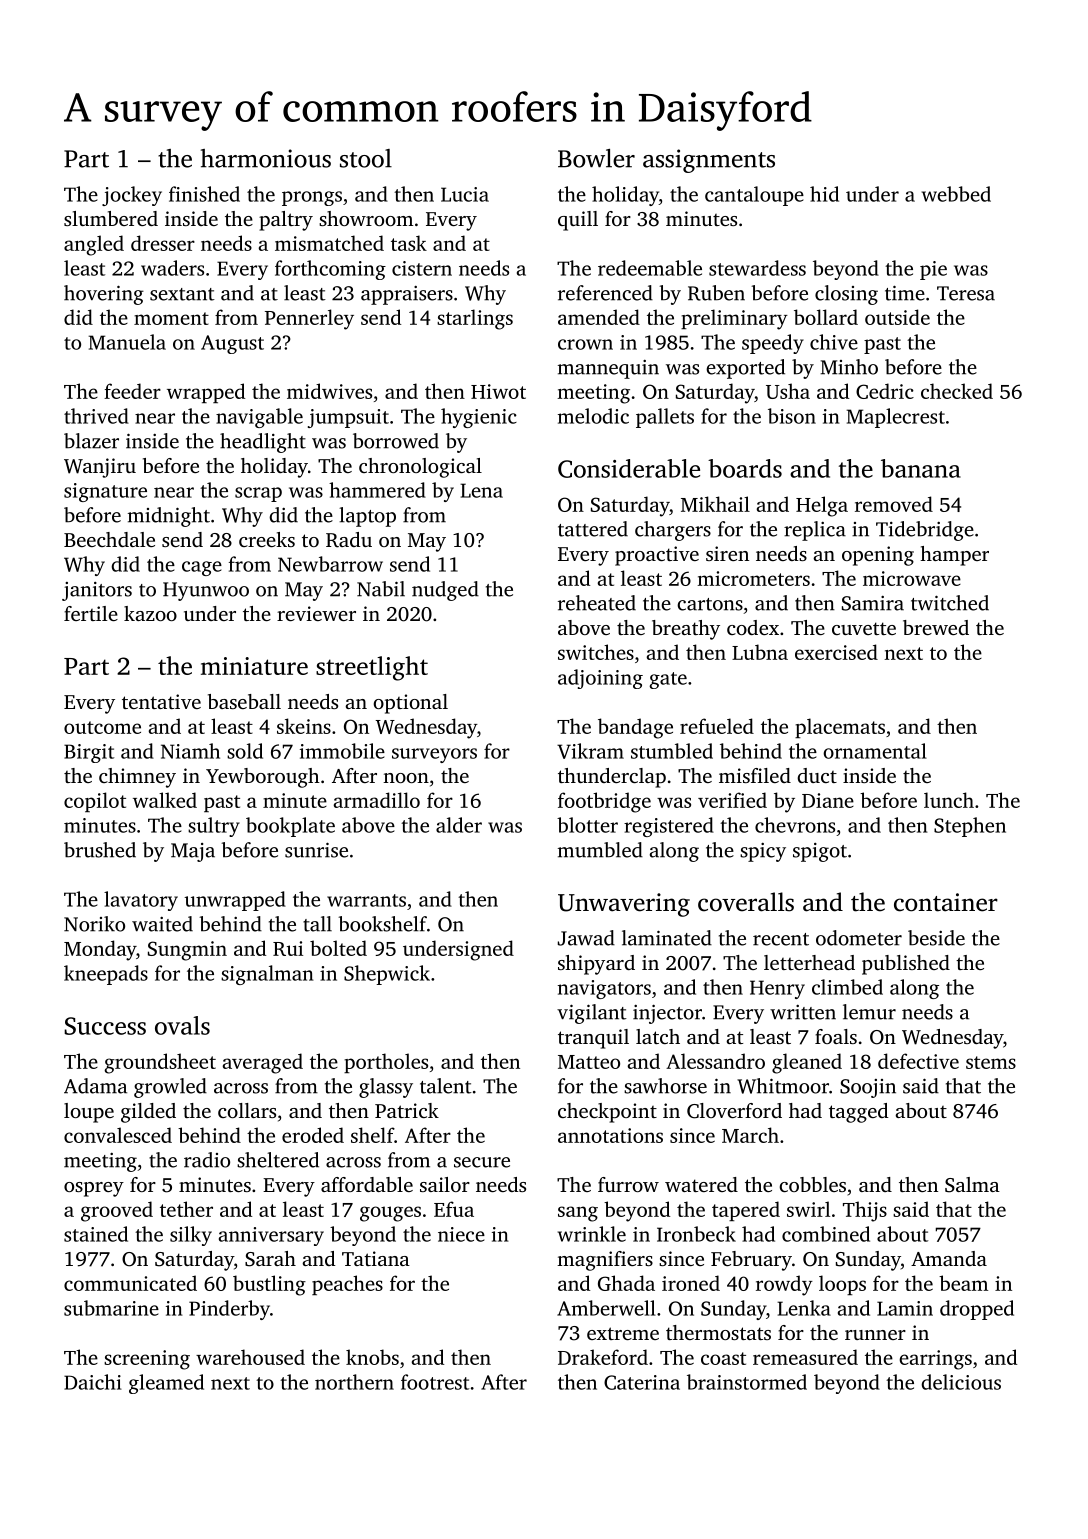 The height and width of the page is (1539, 1088). Describe the element at coordinates (93, 1382) in the page. I see `Daichi` at that location.
